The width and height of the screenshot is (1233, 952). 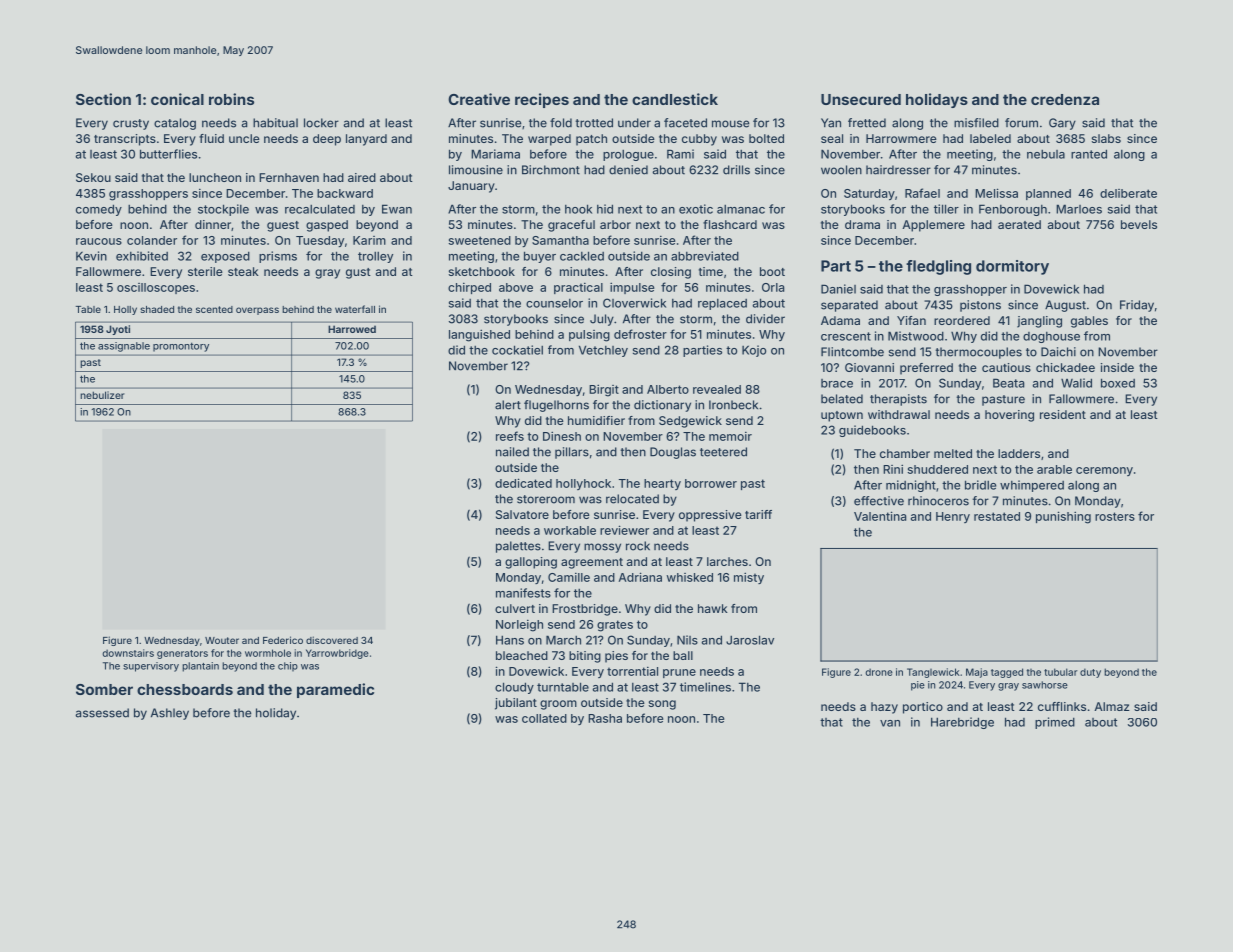 I want to click on ranted, so click(x=1089, y=154).
